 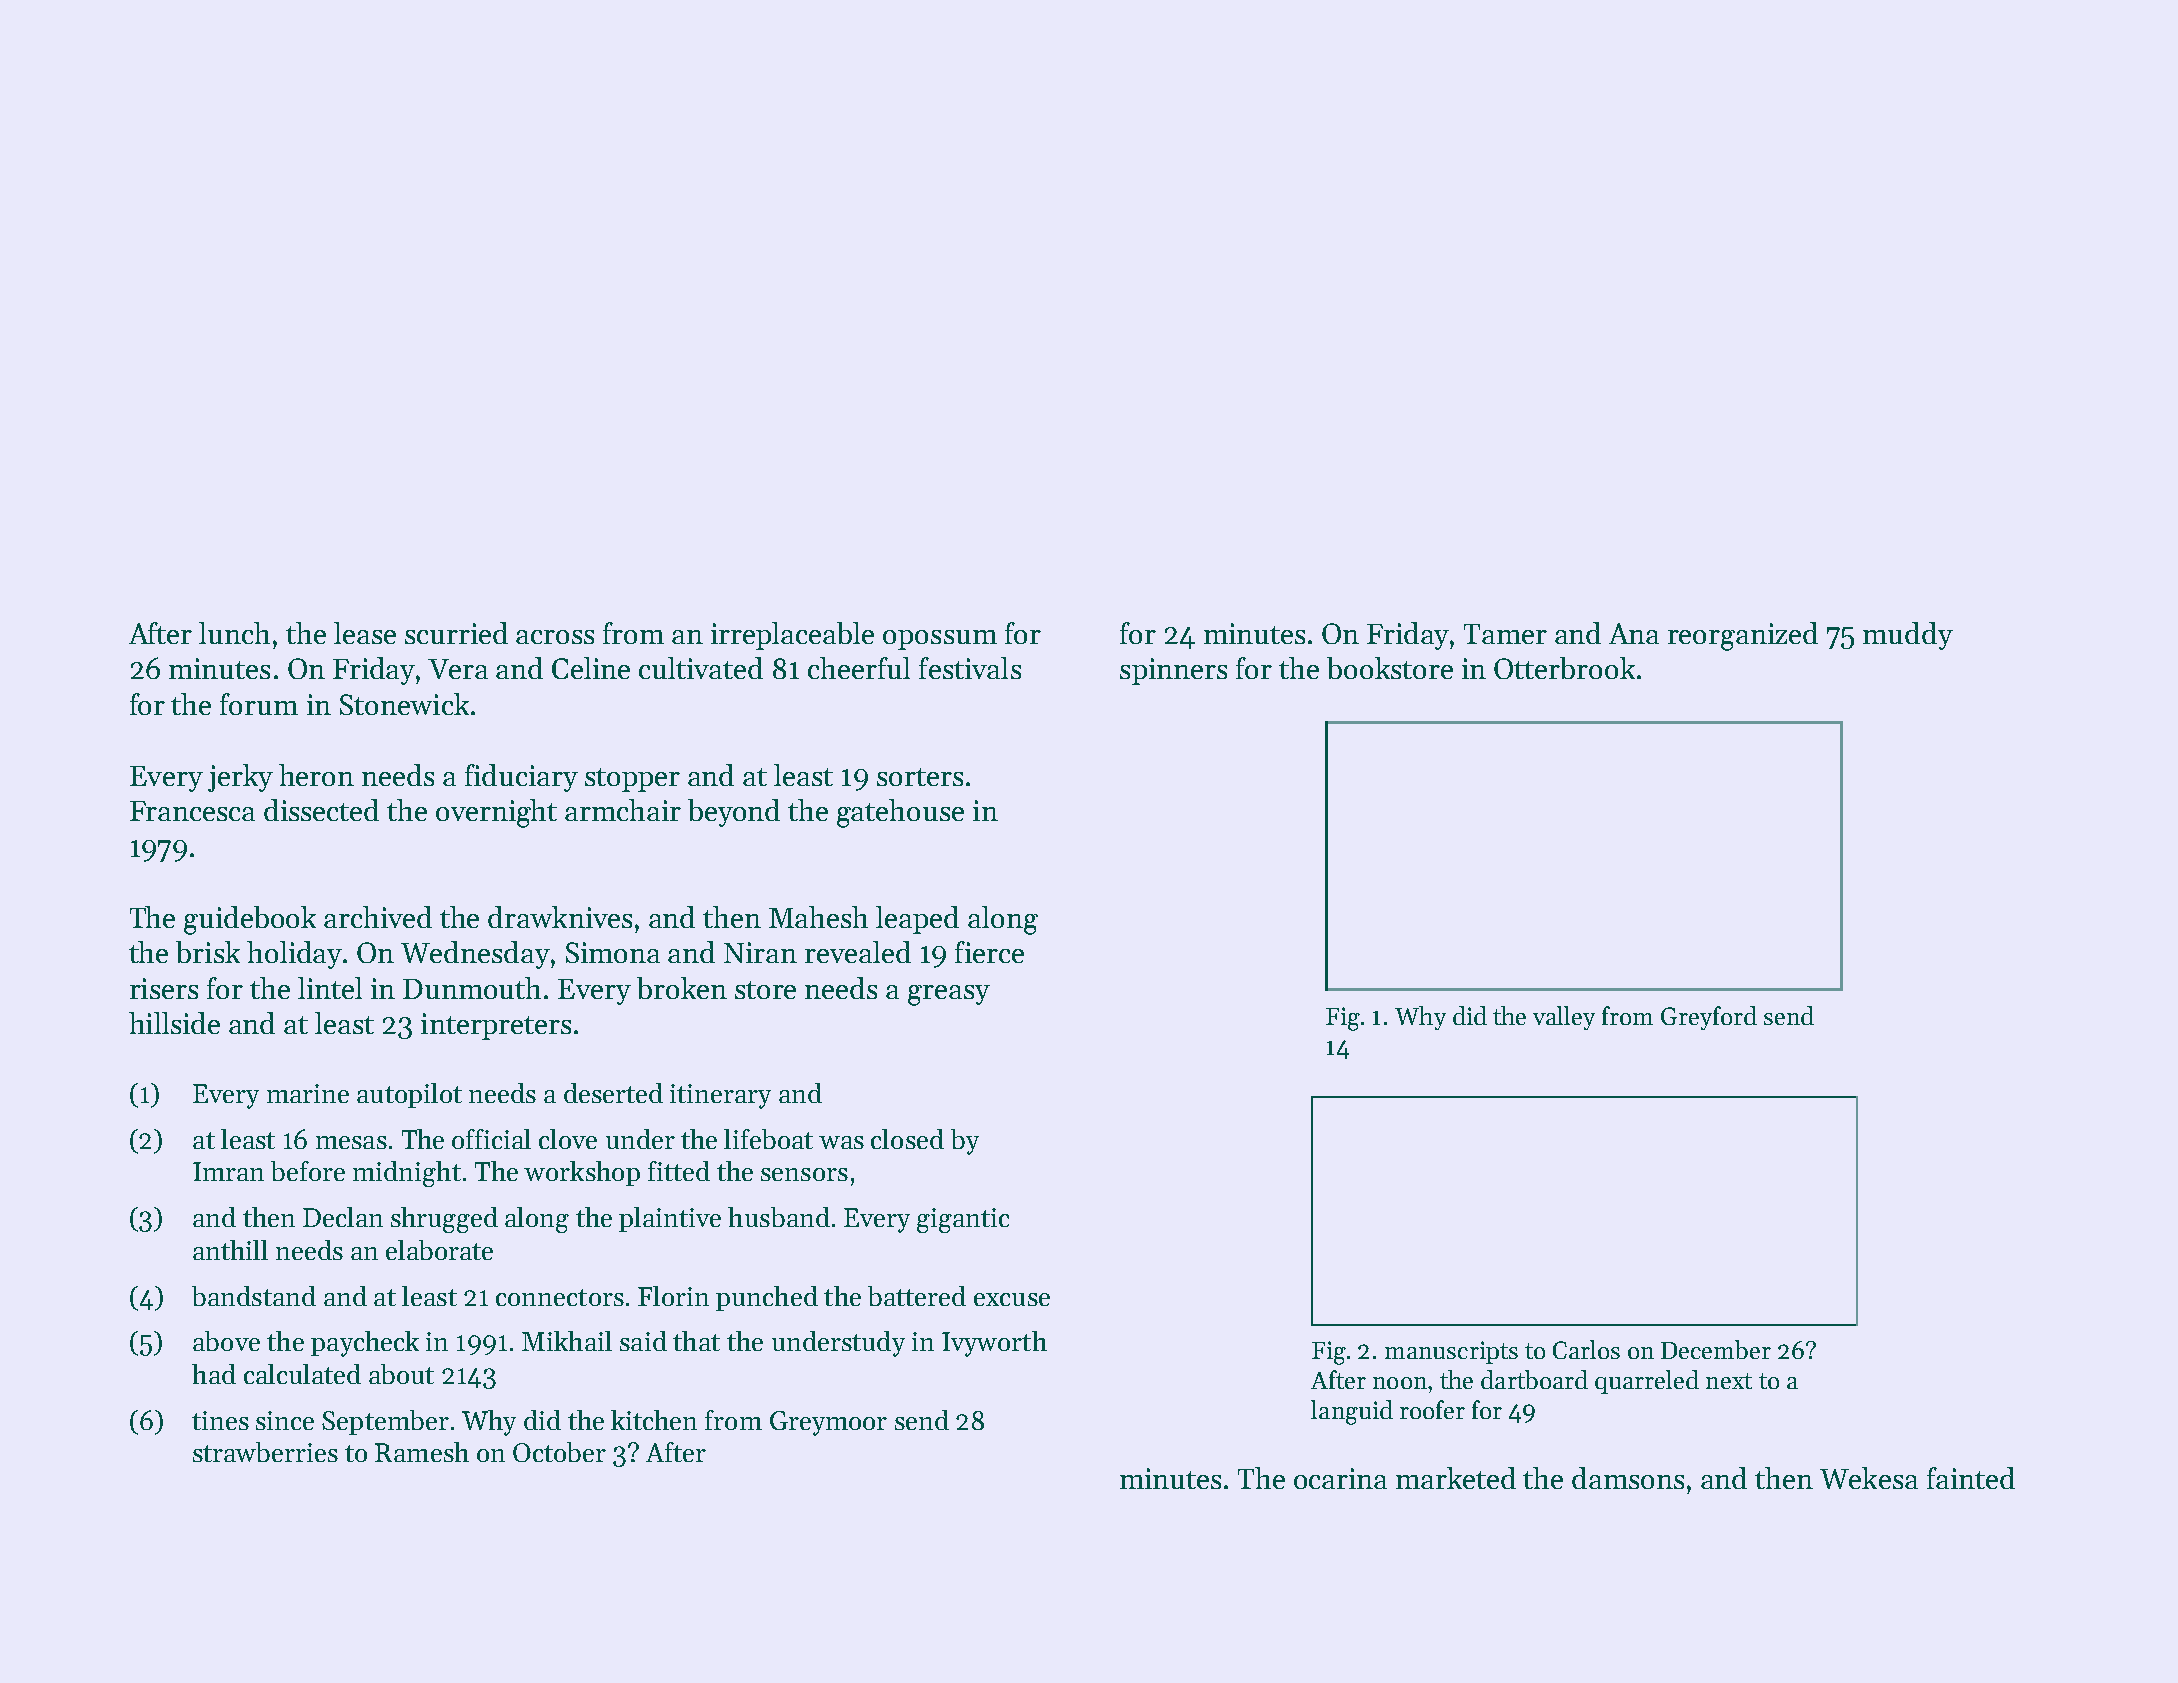 What do you see at coordinates (1586, 1349) in the page?
I see `Carlos` at bounding box center [1586, 1349].
